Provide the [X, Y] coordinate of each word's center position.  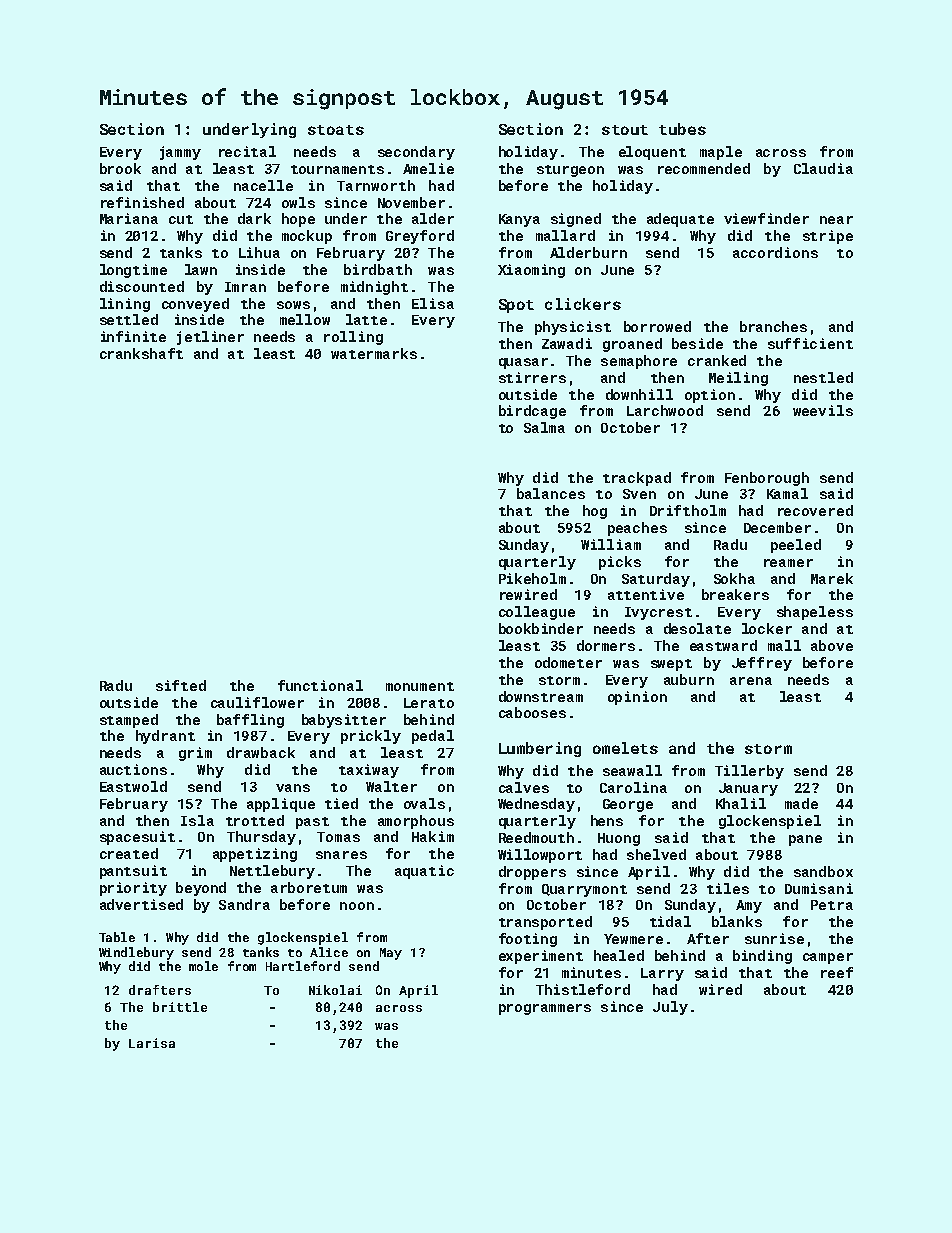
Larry [662, 974]
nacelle [263, 185]
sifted [181, 685]
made [801, 803]
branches [773, 326]
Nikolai [335, 990]
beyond [201, 889]
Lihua [259, 252]
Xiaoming [531, 271]
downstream [541, 696]
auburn [689, 679]
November [411, 202]
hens [607, 820]
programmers [545, 1009]
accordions [775, 252]
